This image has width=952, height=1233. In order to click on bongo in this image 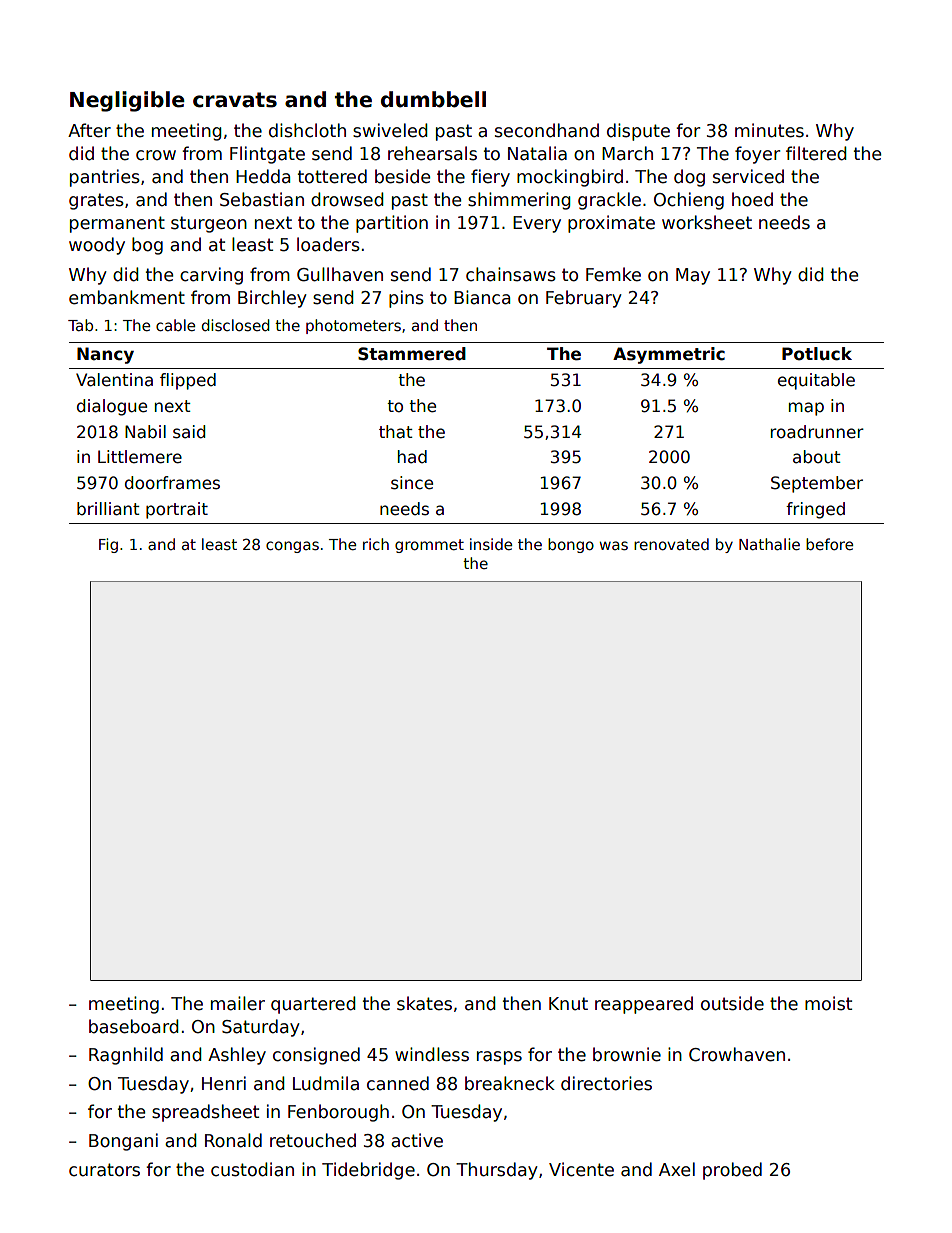, I will do `click(571, 545)`.
